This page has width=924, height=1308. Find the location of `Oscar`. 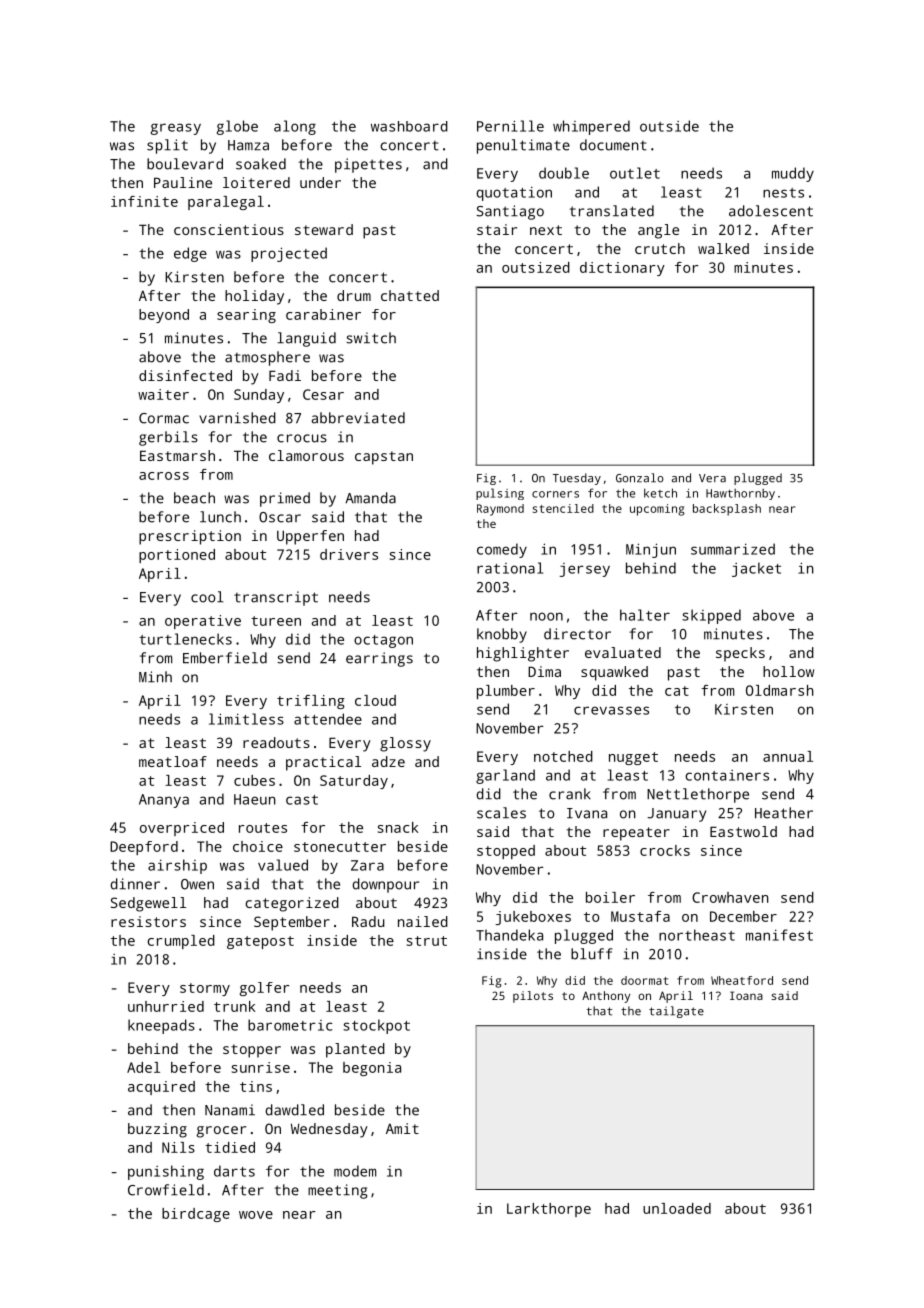

Oscar is located at coordinates (280, 517).
